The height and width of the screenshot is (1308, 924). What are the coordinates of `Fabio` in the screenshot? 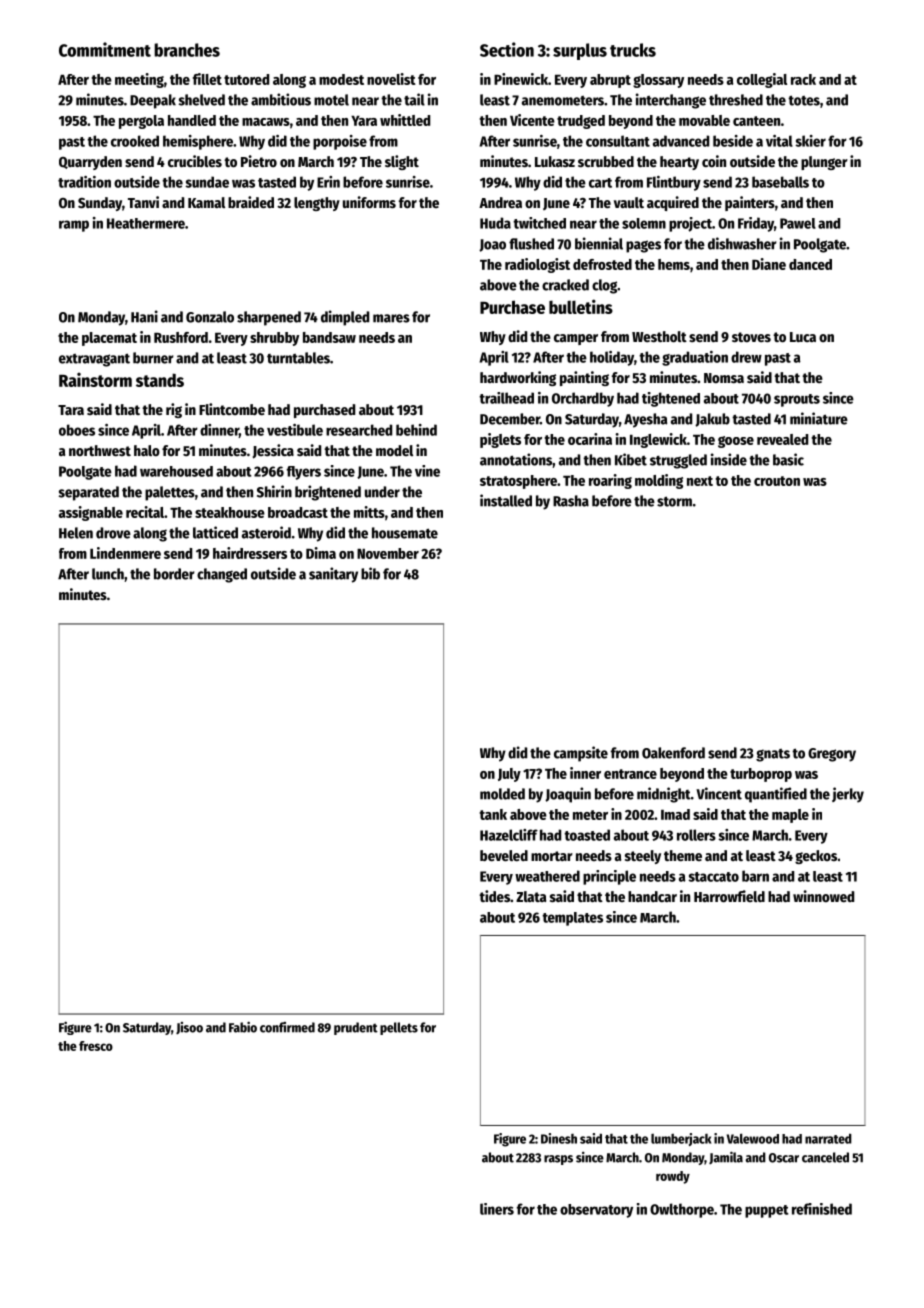 It's located at (243, 1027).
